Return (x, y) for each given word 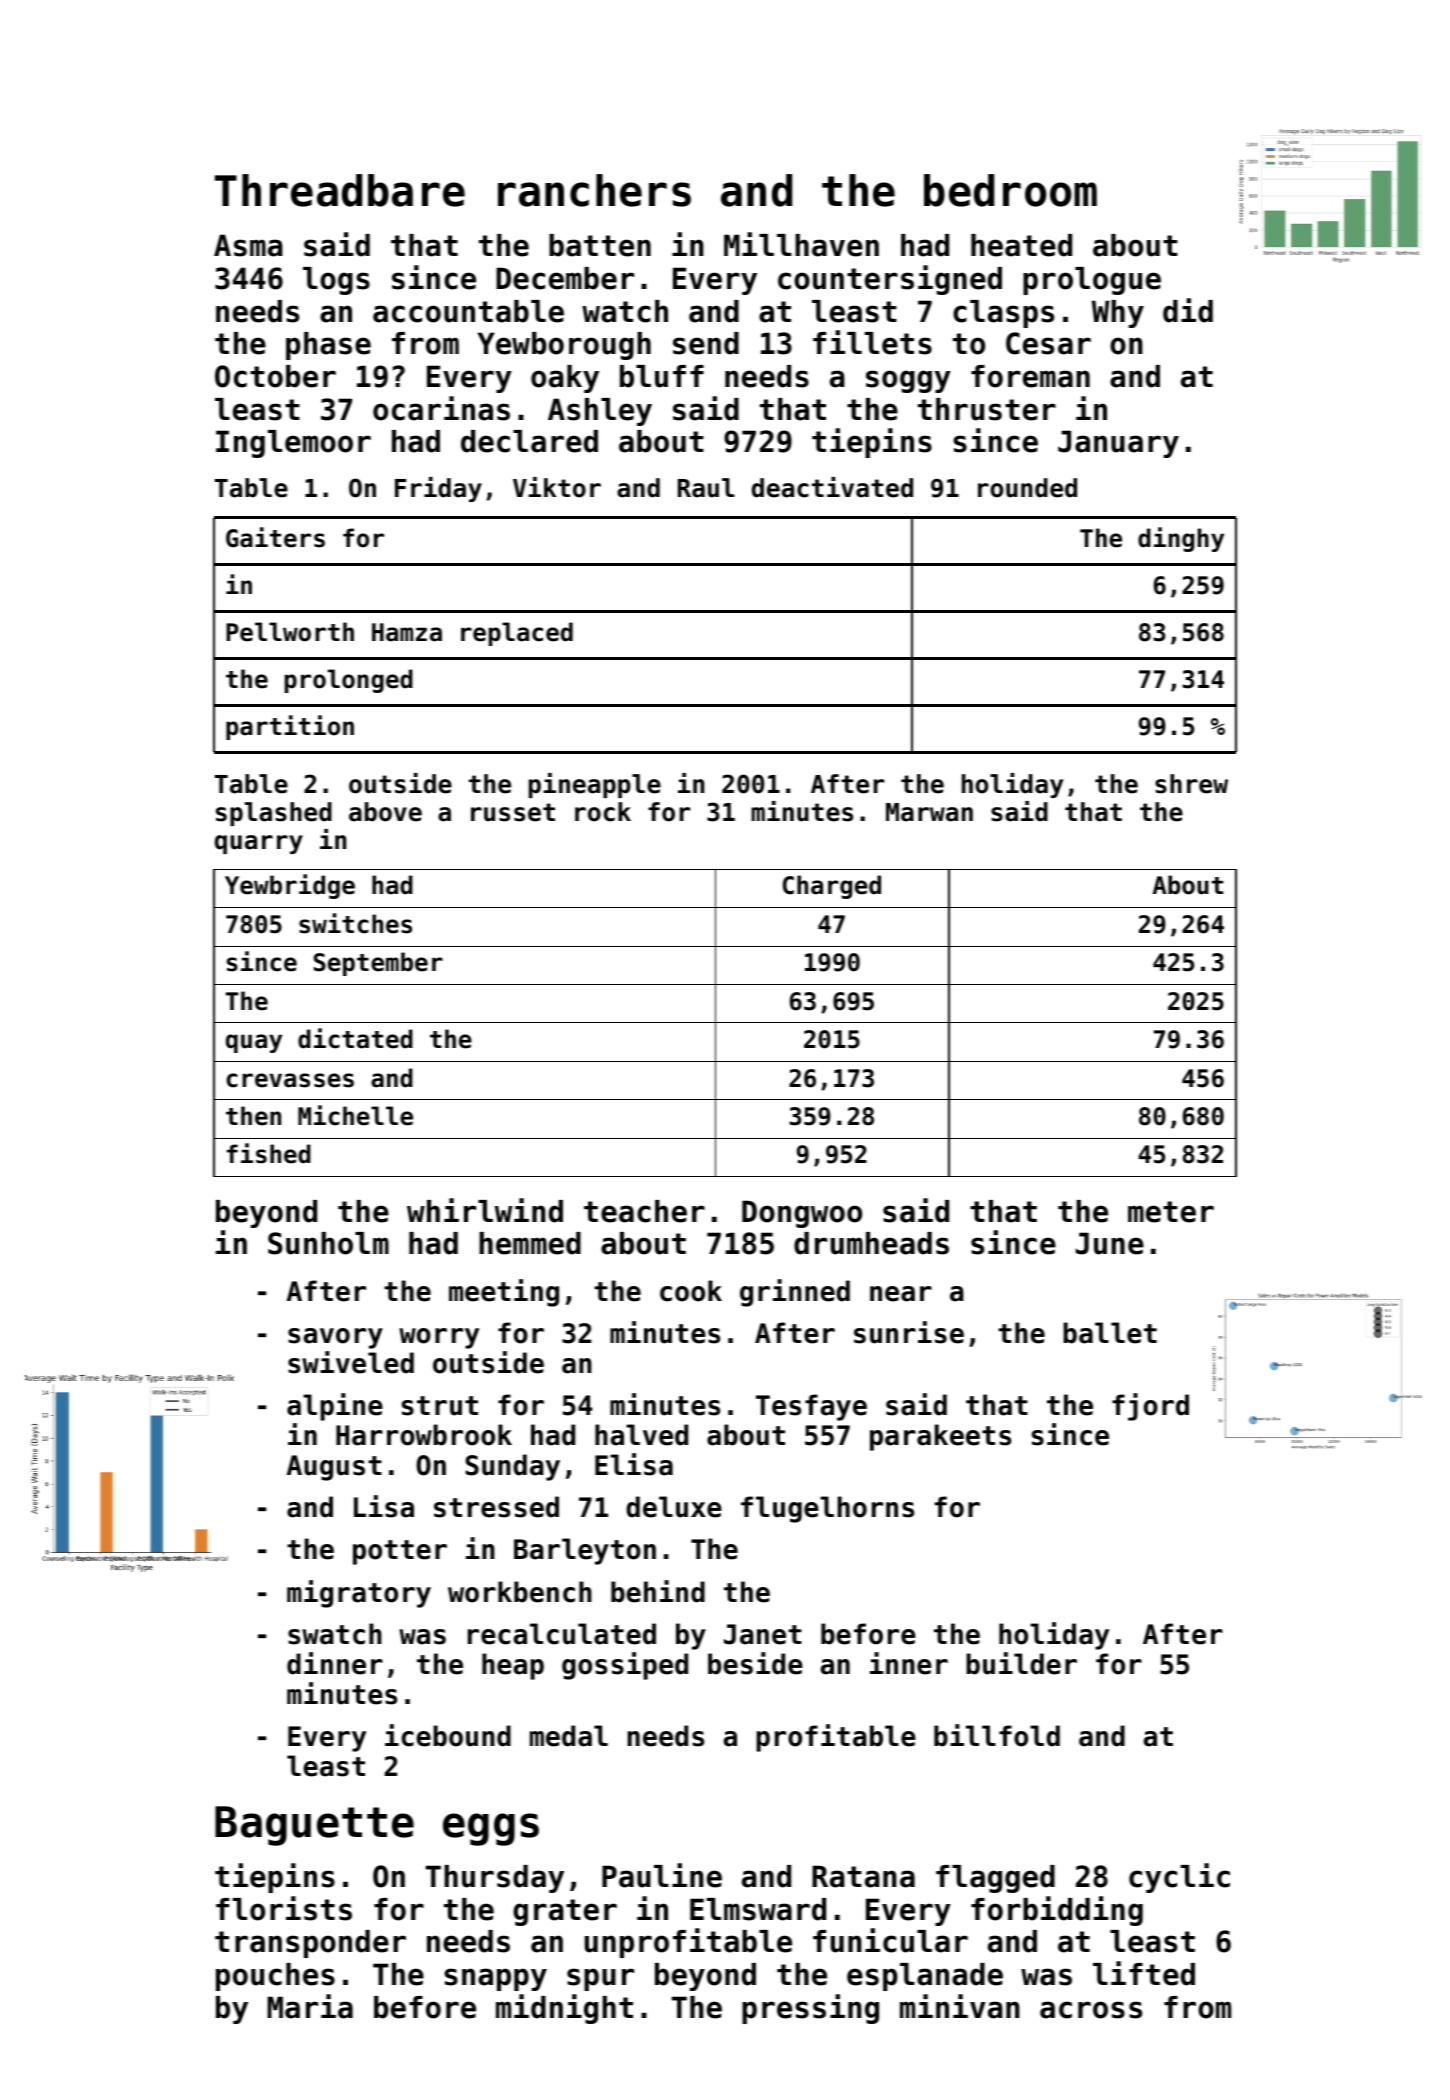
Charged (832, 887)
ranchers (594, 190)
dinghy (1181, 539)
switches (355, 923)
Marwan (929, 812)
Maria (310, 2006)
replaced (517, 634)
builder (1021, 1663)
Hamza (407, 632)
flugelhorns (827, 1509)
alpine (335, 1407)
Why (1118, 314)
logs (336, 281)
